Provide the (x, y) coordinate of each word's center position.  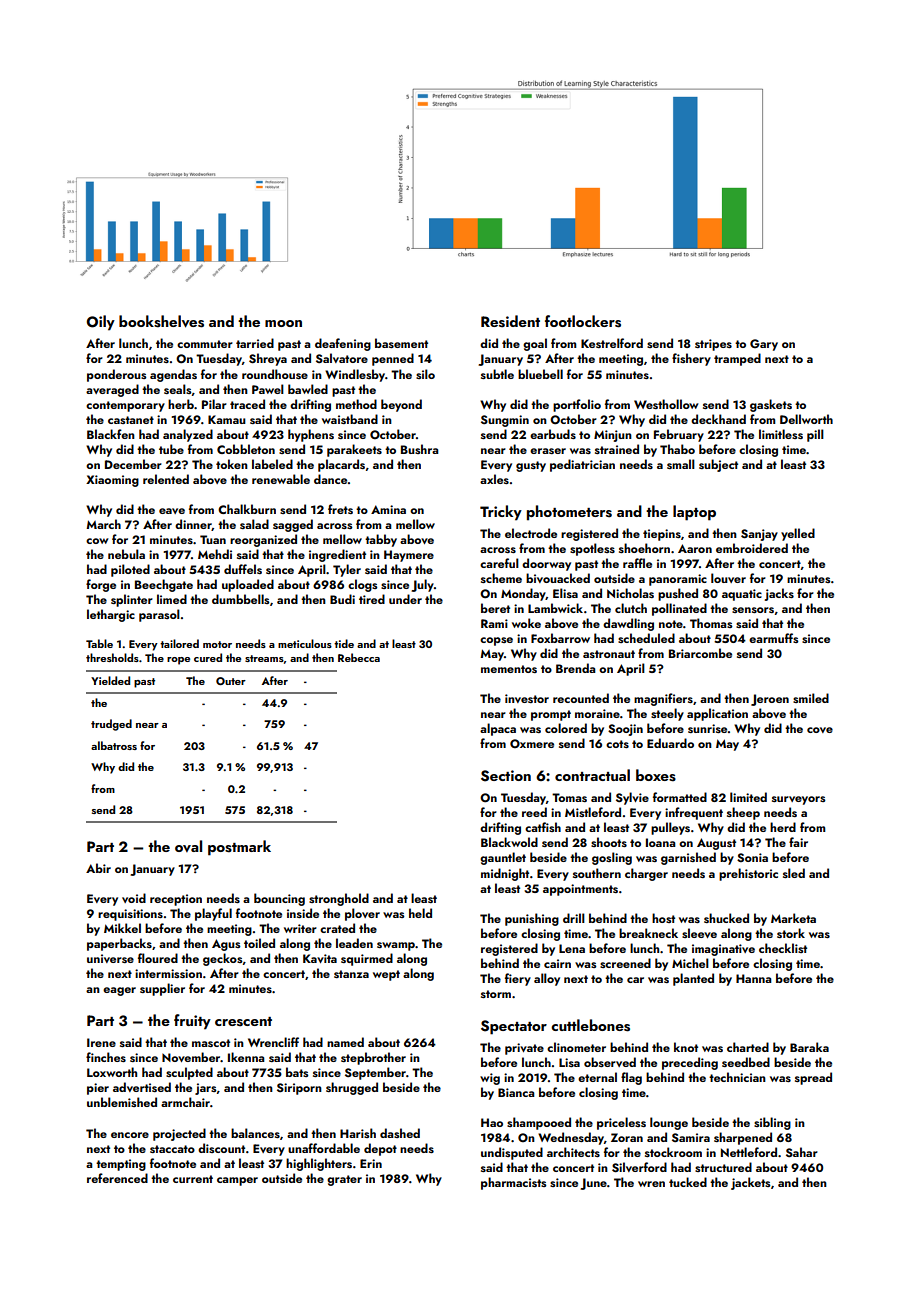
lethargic (111, 615)
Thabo (677, 449)
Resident (510, 321)
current (193, 1179)
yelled (798, 534)
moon (283, 323)
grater (344, 1180)
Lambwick (555, 608)
